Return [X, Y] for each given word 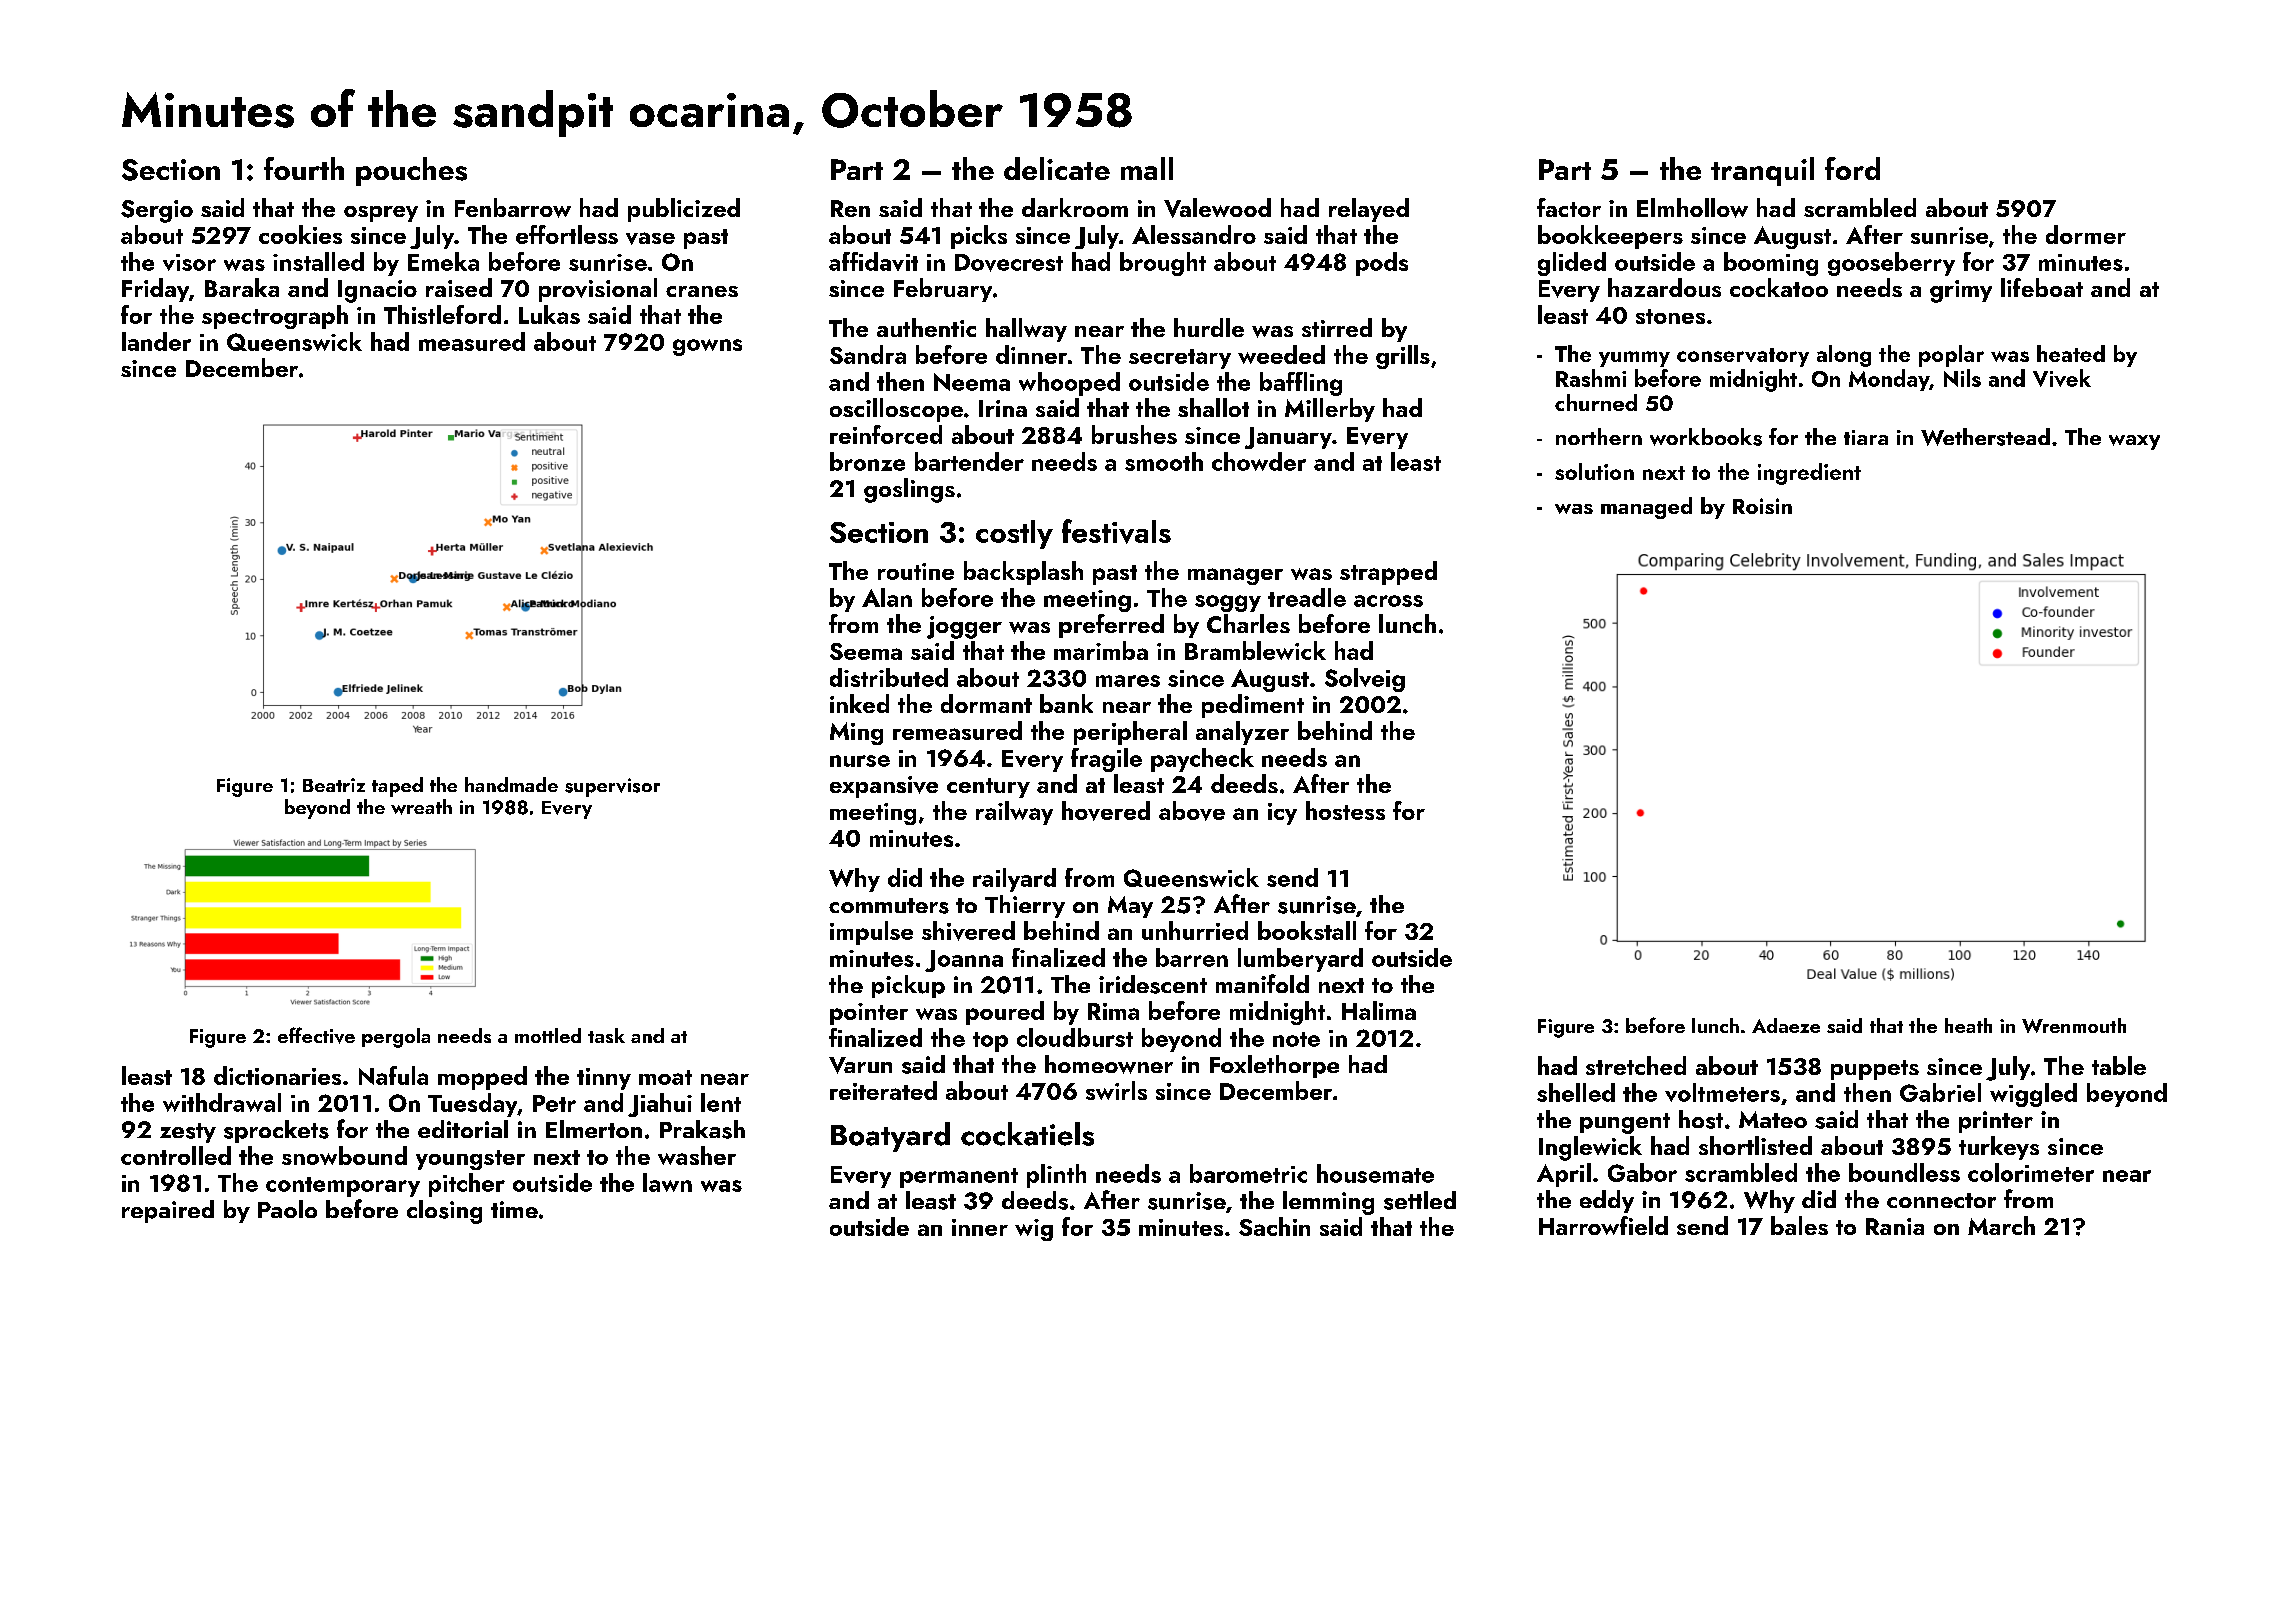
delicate [1057, 168]
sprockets [276, 1131]
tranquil [1762, 171]
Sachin [1274, 1226]
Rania [1895, 1226]
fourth [304, 168]
